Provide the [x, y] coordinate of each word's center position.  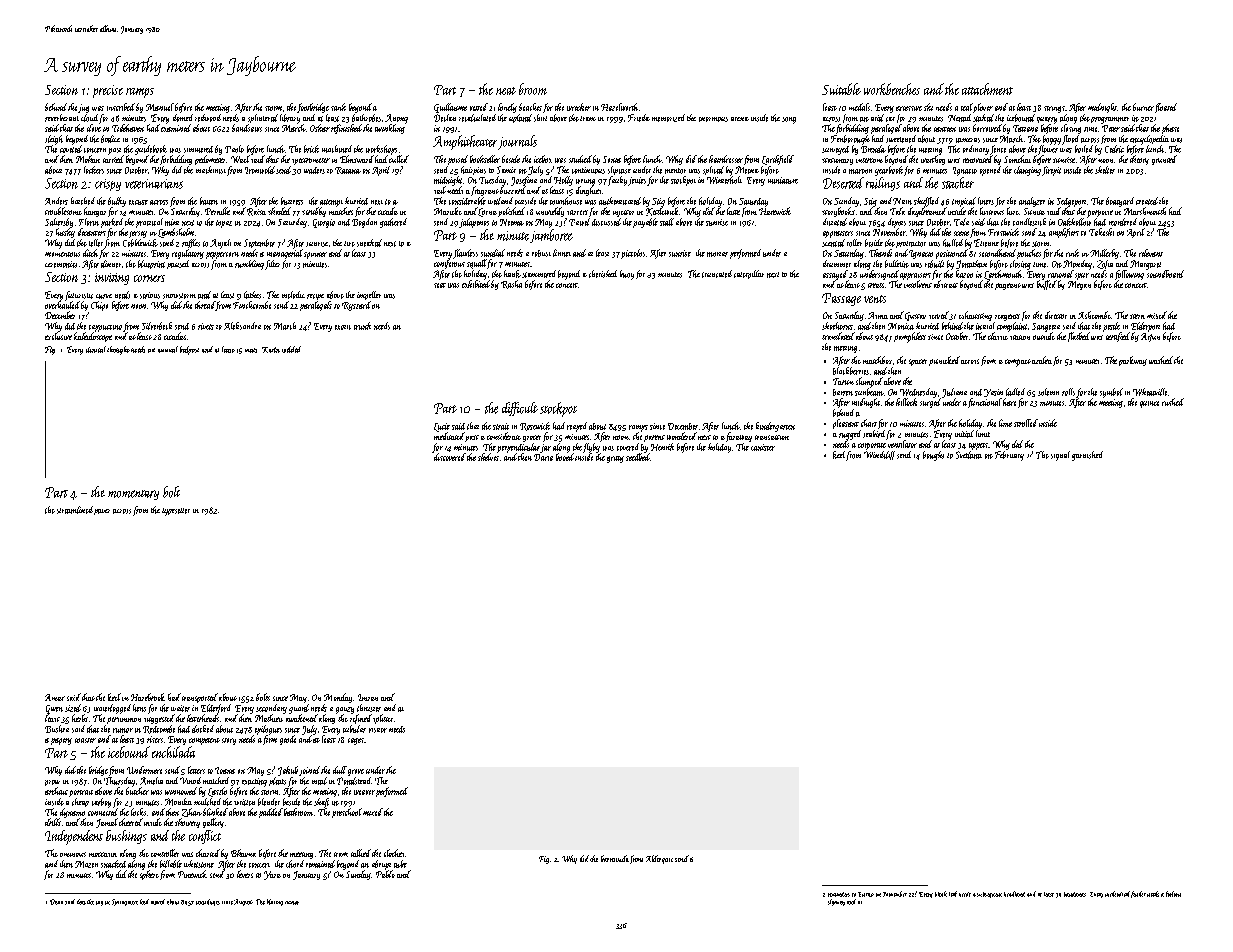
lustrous [992, 211]
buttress [292, 201]
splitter [383, 719]
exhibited [476, 284]
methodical [1117, 894]
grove [356, 772]
